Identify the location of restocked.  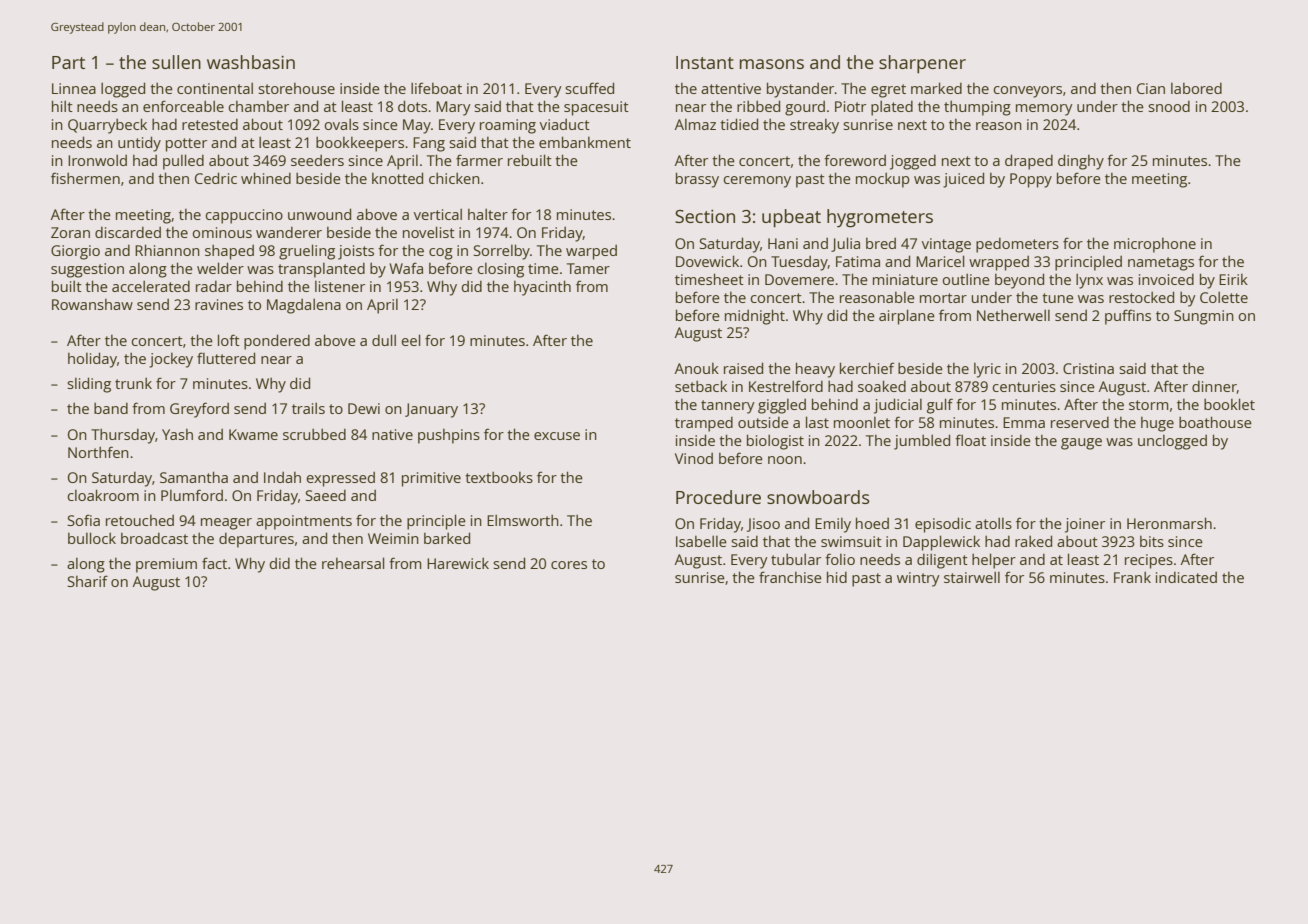
(1141, 297).
